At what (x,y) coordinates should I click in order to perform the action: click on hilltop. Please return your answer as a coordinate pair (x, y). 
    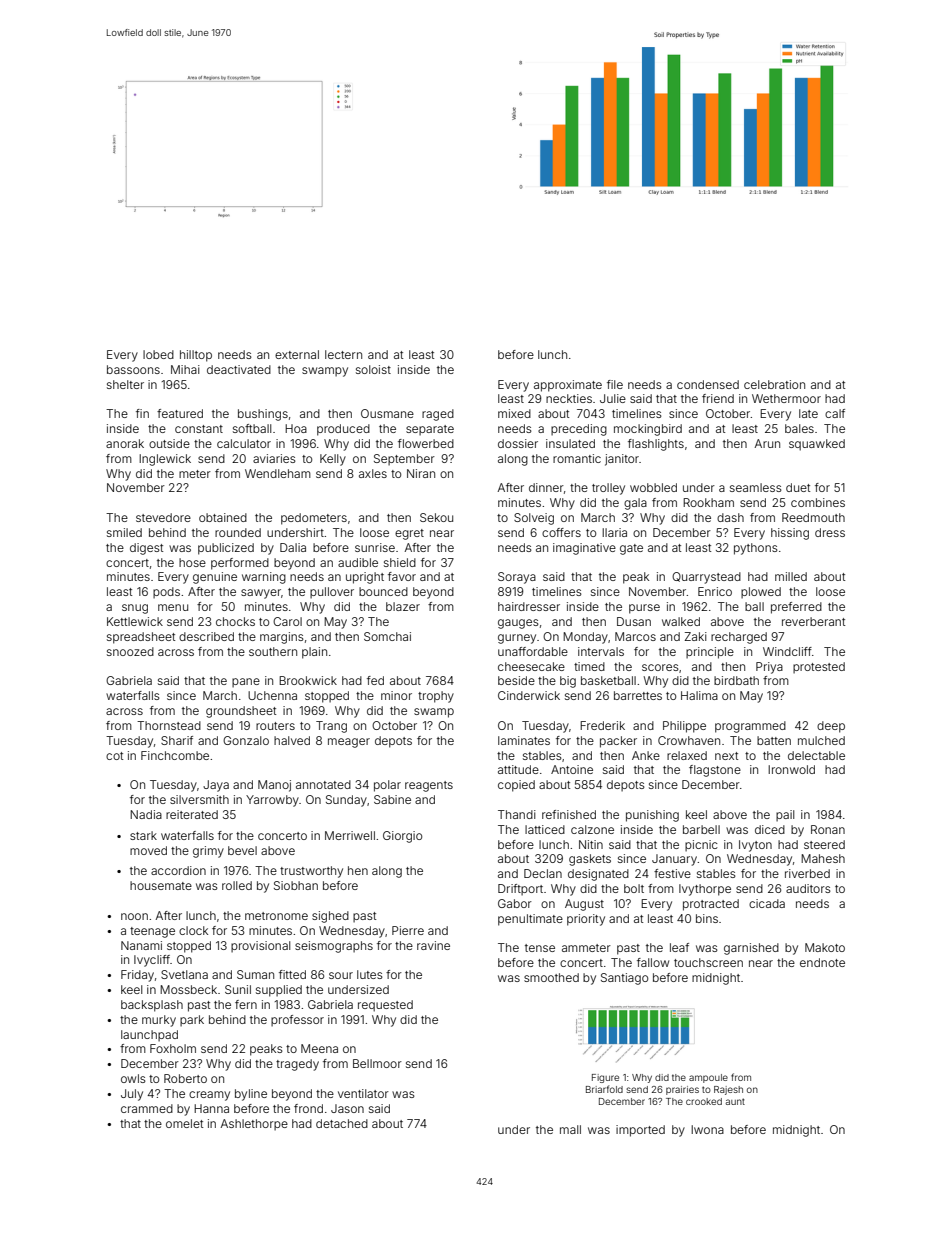
    Looking at the image, I should click on (196, 356).
